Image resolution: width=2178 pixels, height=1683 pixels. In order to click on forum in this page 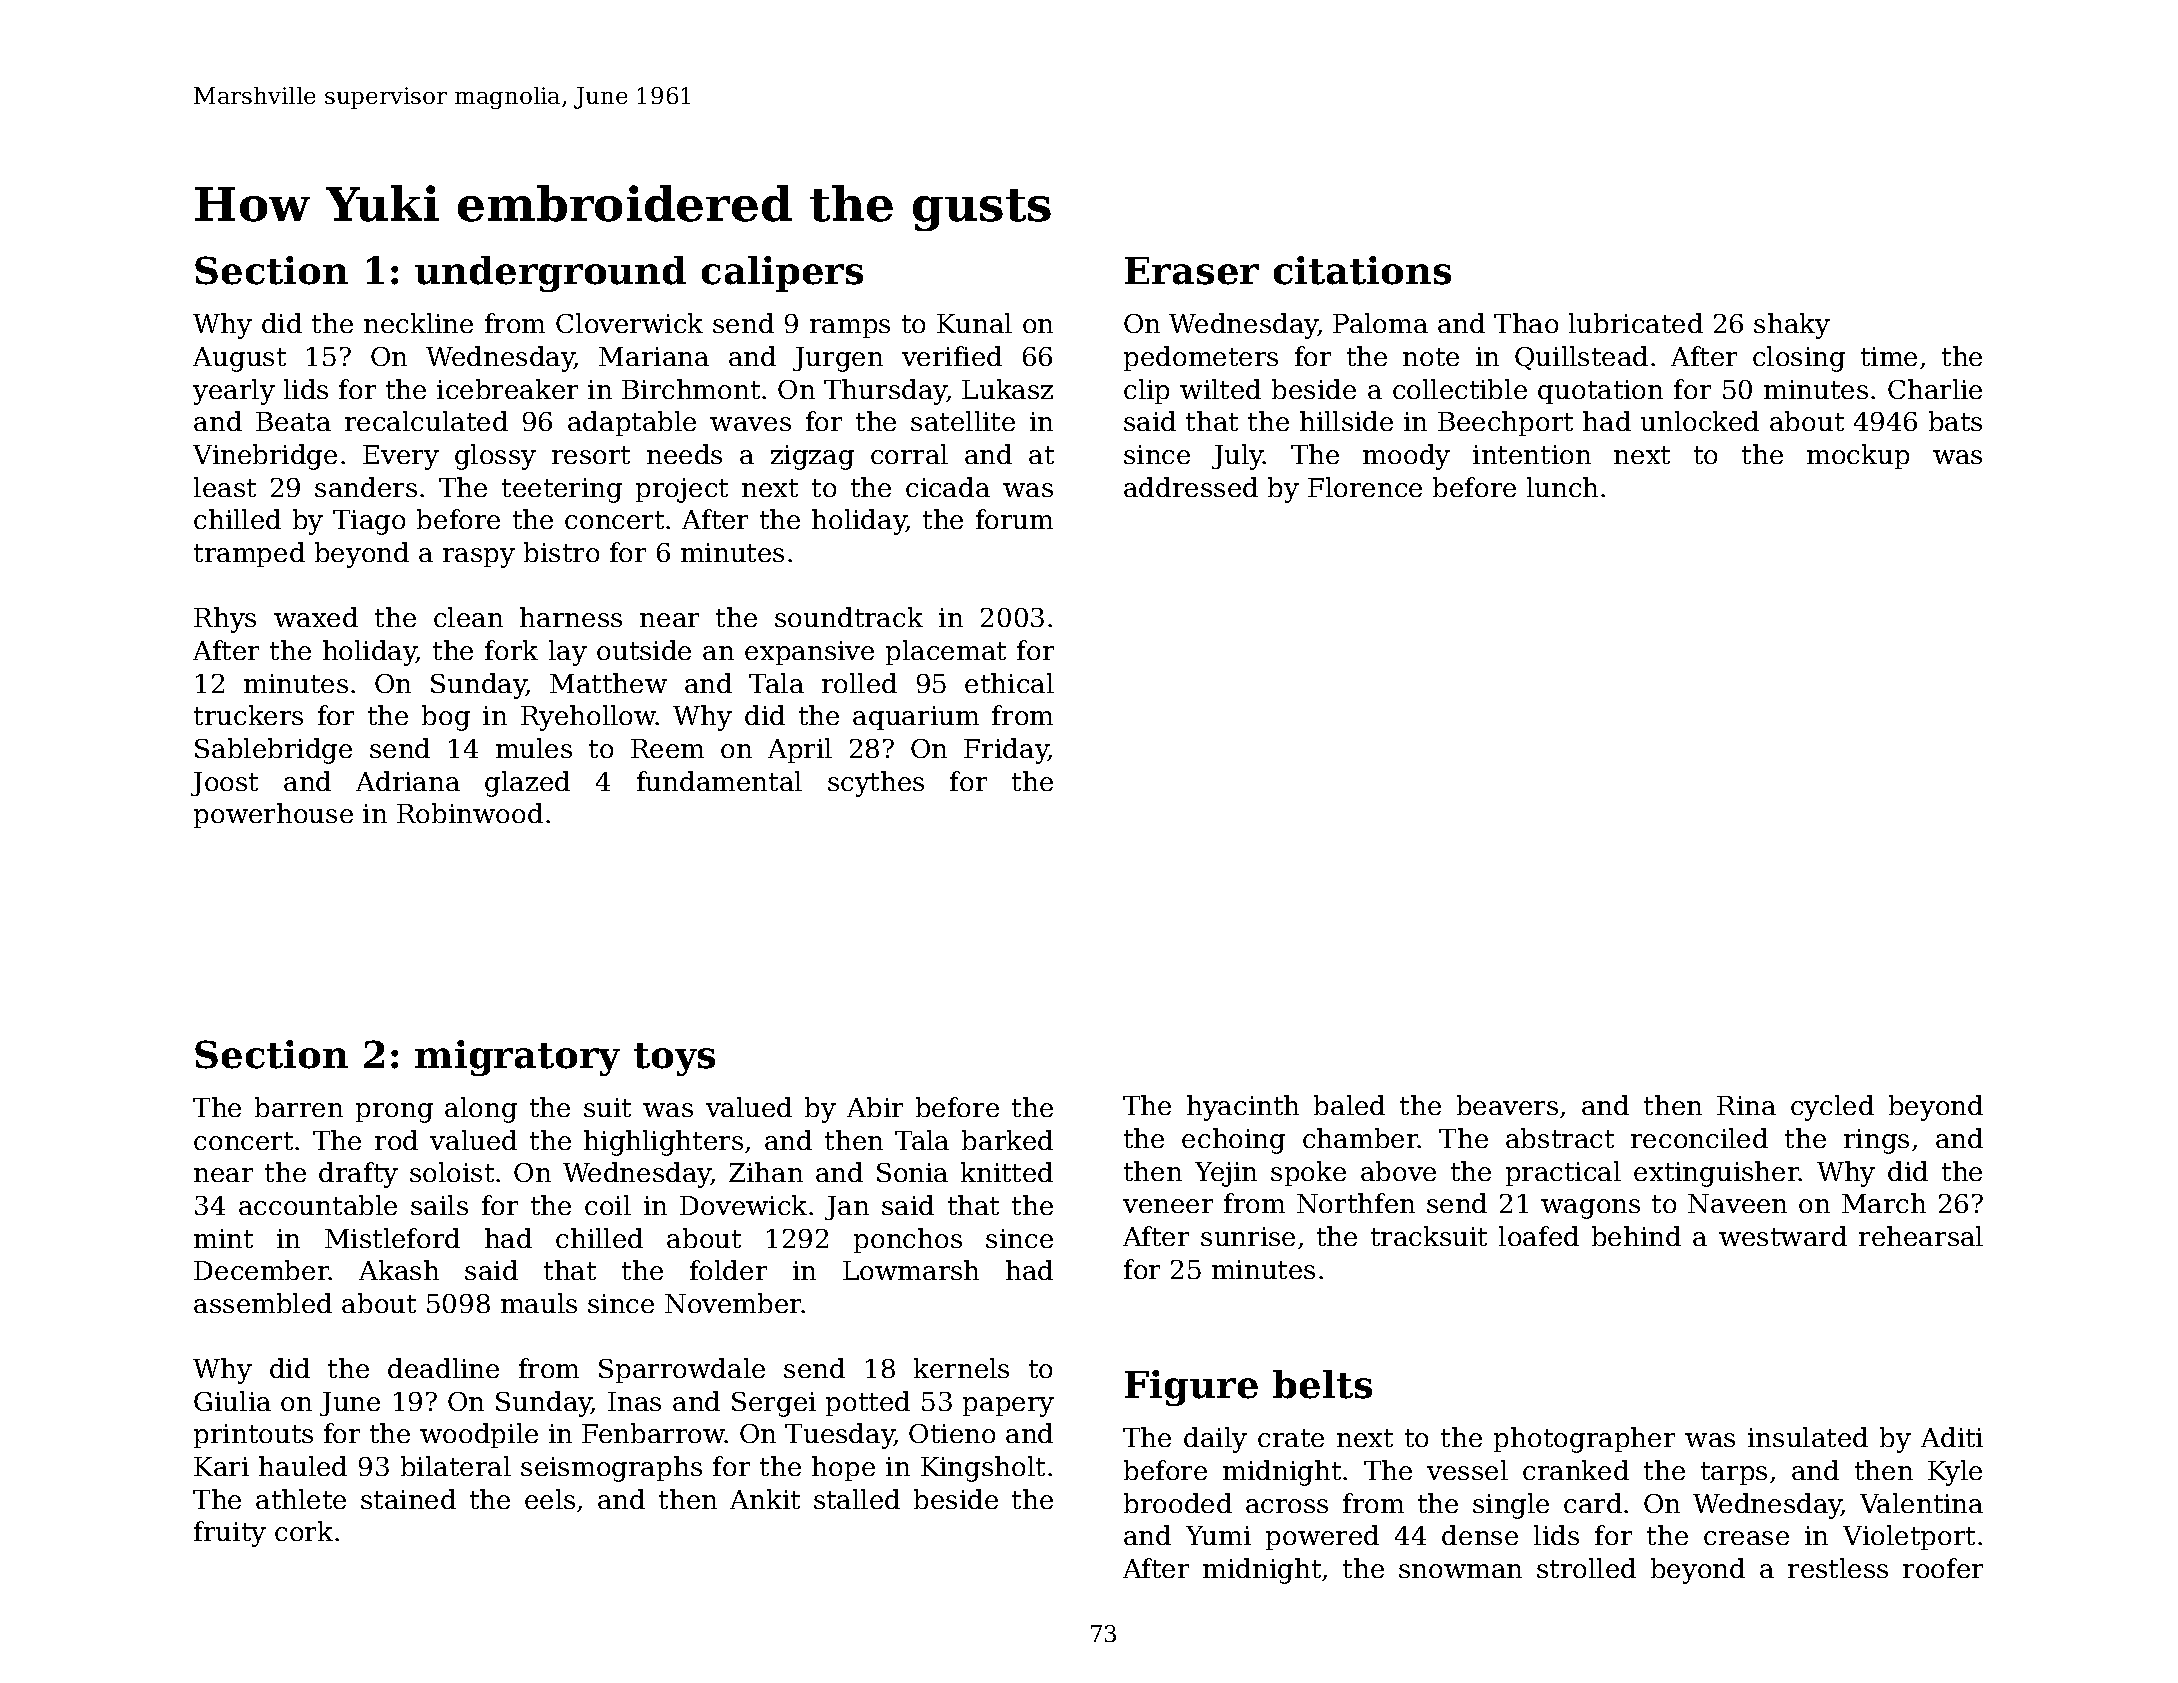, I will do `click(1014, 519)`.
